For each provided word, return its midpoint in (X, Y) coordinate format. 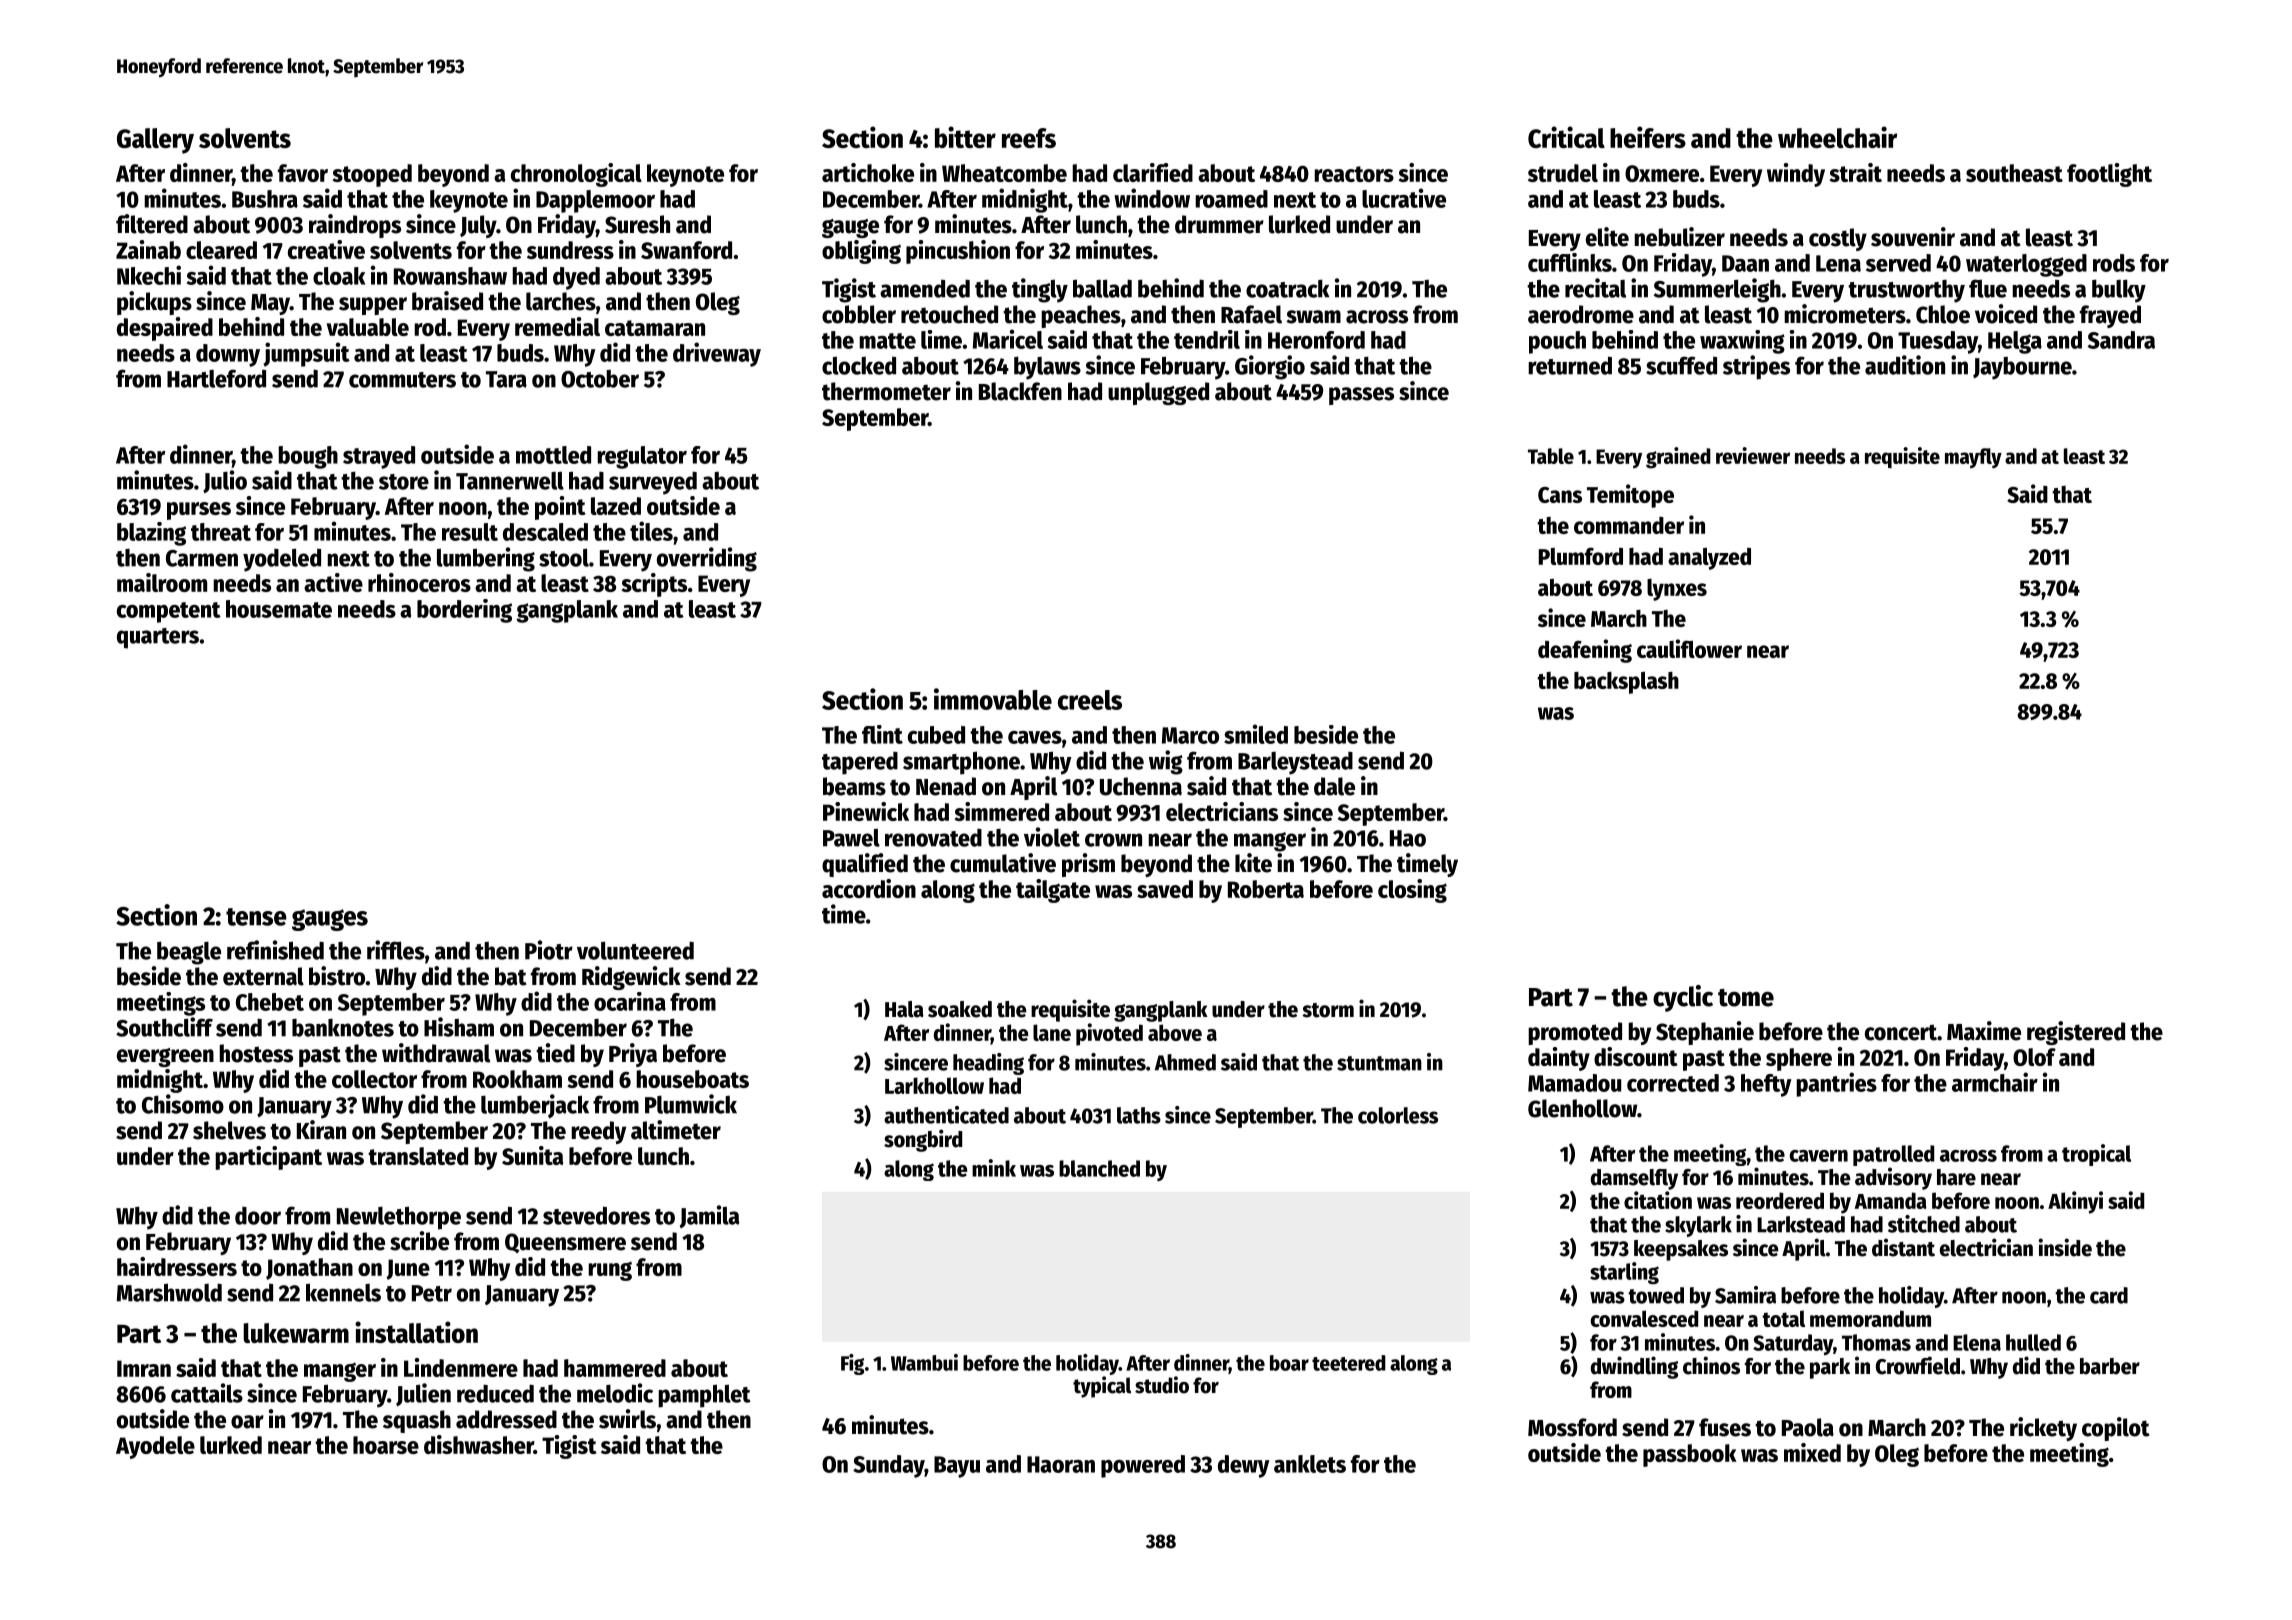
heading (988, 1064)
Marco (1190, 735)
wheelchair (1837, 137)
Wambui (924, 1362)
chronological (576, 175)
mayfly (1973, 458)
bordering (464, 611)
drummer (1219, 224)
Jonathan (309, 1269)
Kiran (321, 1130)
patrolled (1893, 1155)
